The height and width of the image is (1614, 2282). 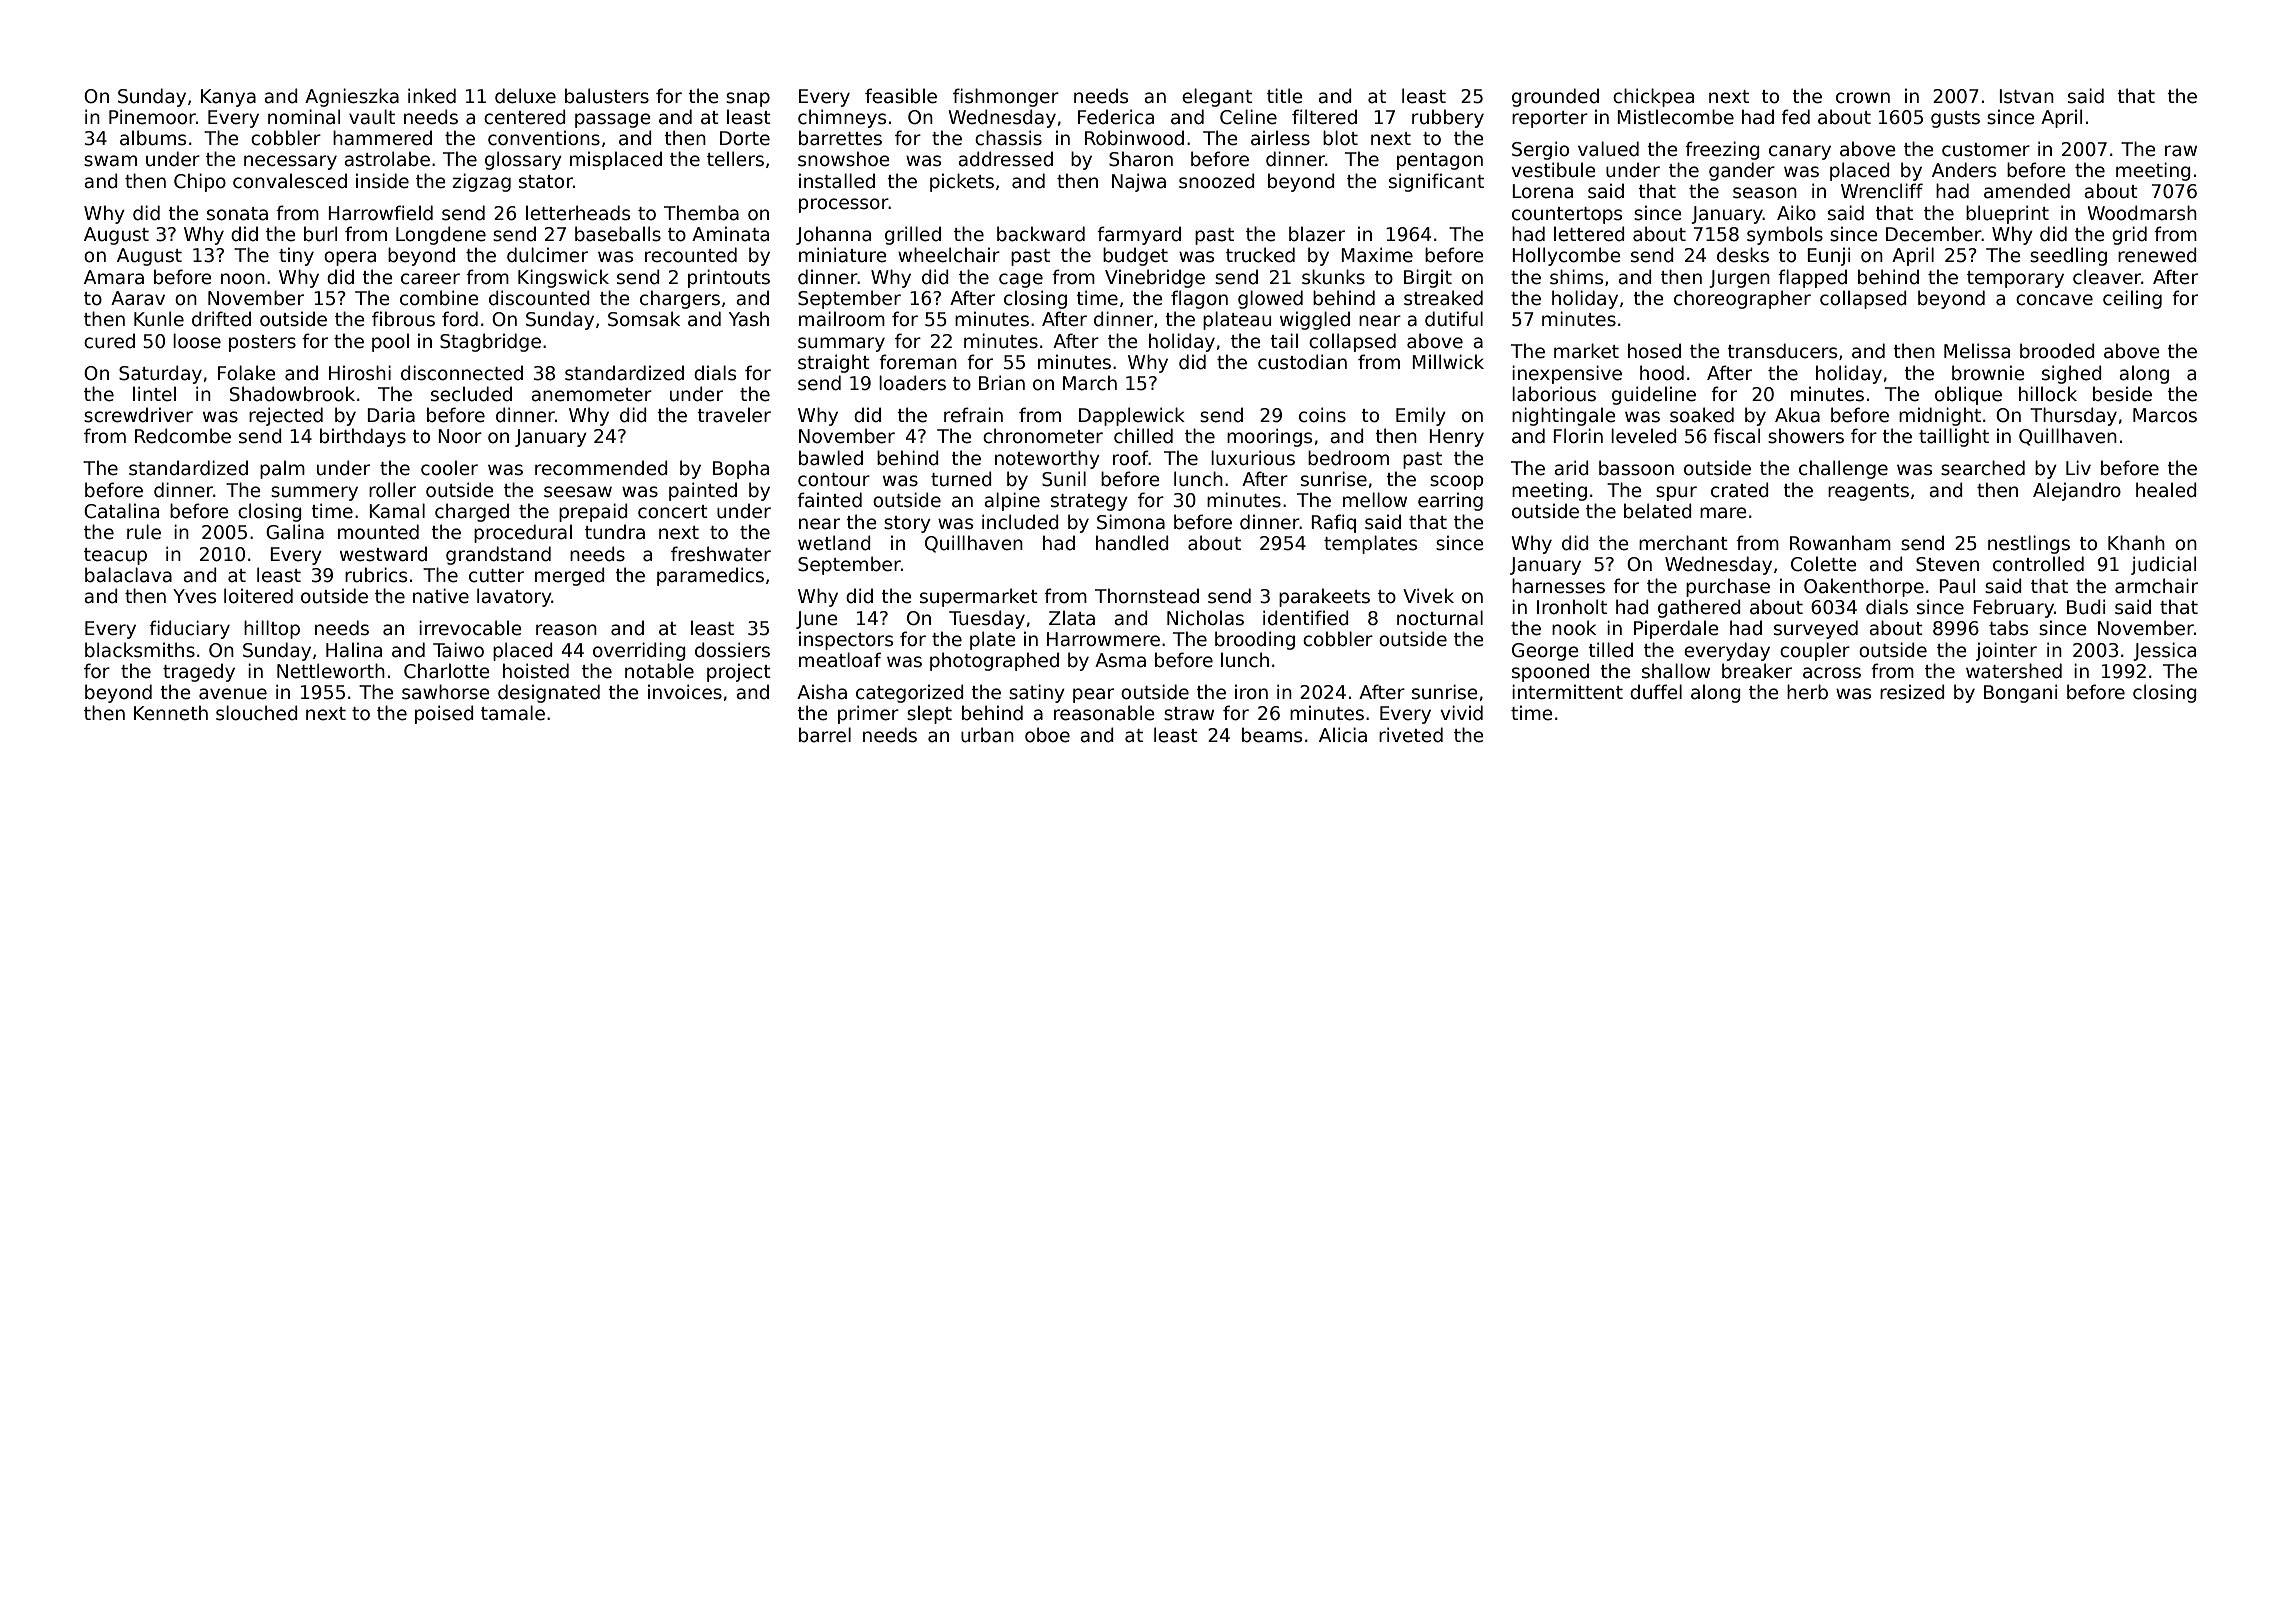 What do you see at coordinates (1333, 523) in the image?
I see `Rafiq` at bounding box center [1333, 523].
